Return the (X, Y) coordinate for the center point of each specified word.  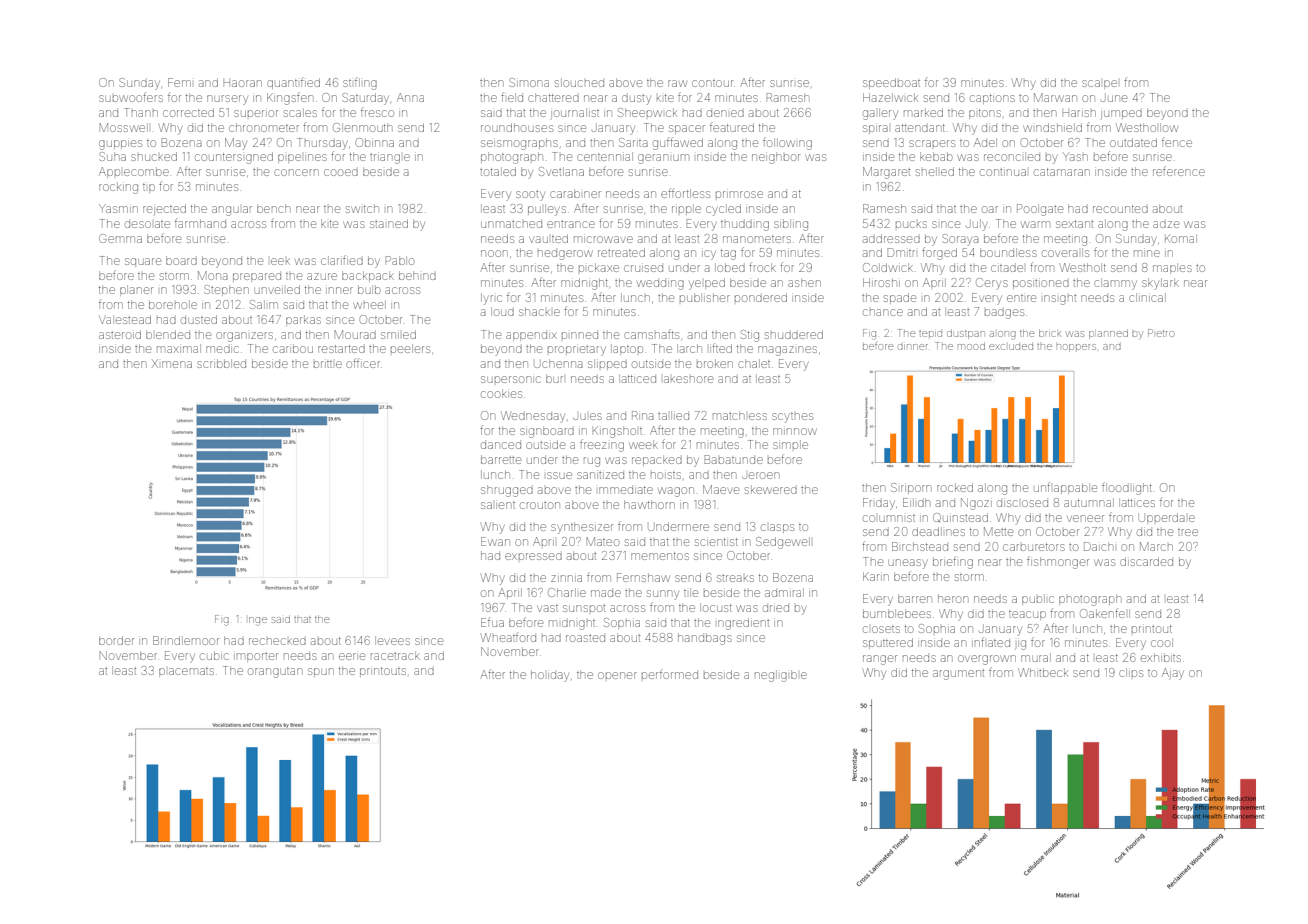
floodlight (1127, 488)
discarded (1146, 561)
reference (1179, 171)
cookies (501, 393)
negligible (781, 676)
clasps (777, 528)
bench (273, 208)
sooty (530, 196)
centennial (605, 156)
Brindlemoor (186, 640)
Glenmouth (362, 127)
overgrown (987, 660)
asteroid (120, 334)
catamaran (1062, 172)
